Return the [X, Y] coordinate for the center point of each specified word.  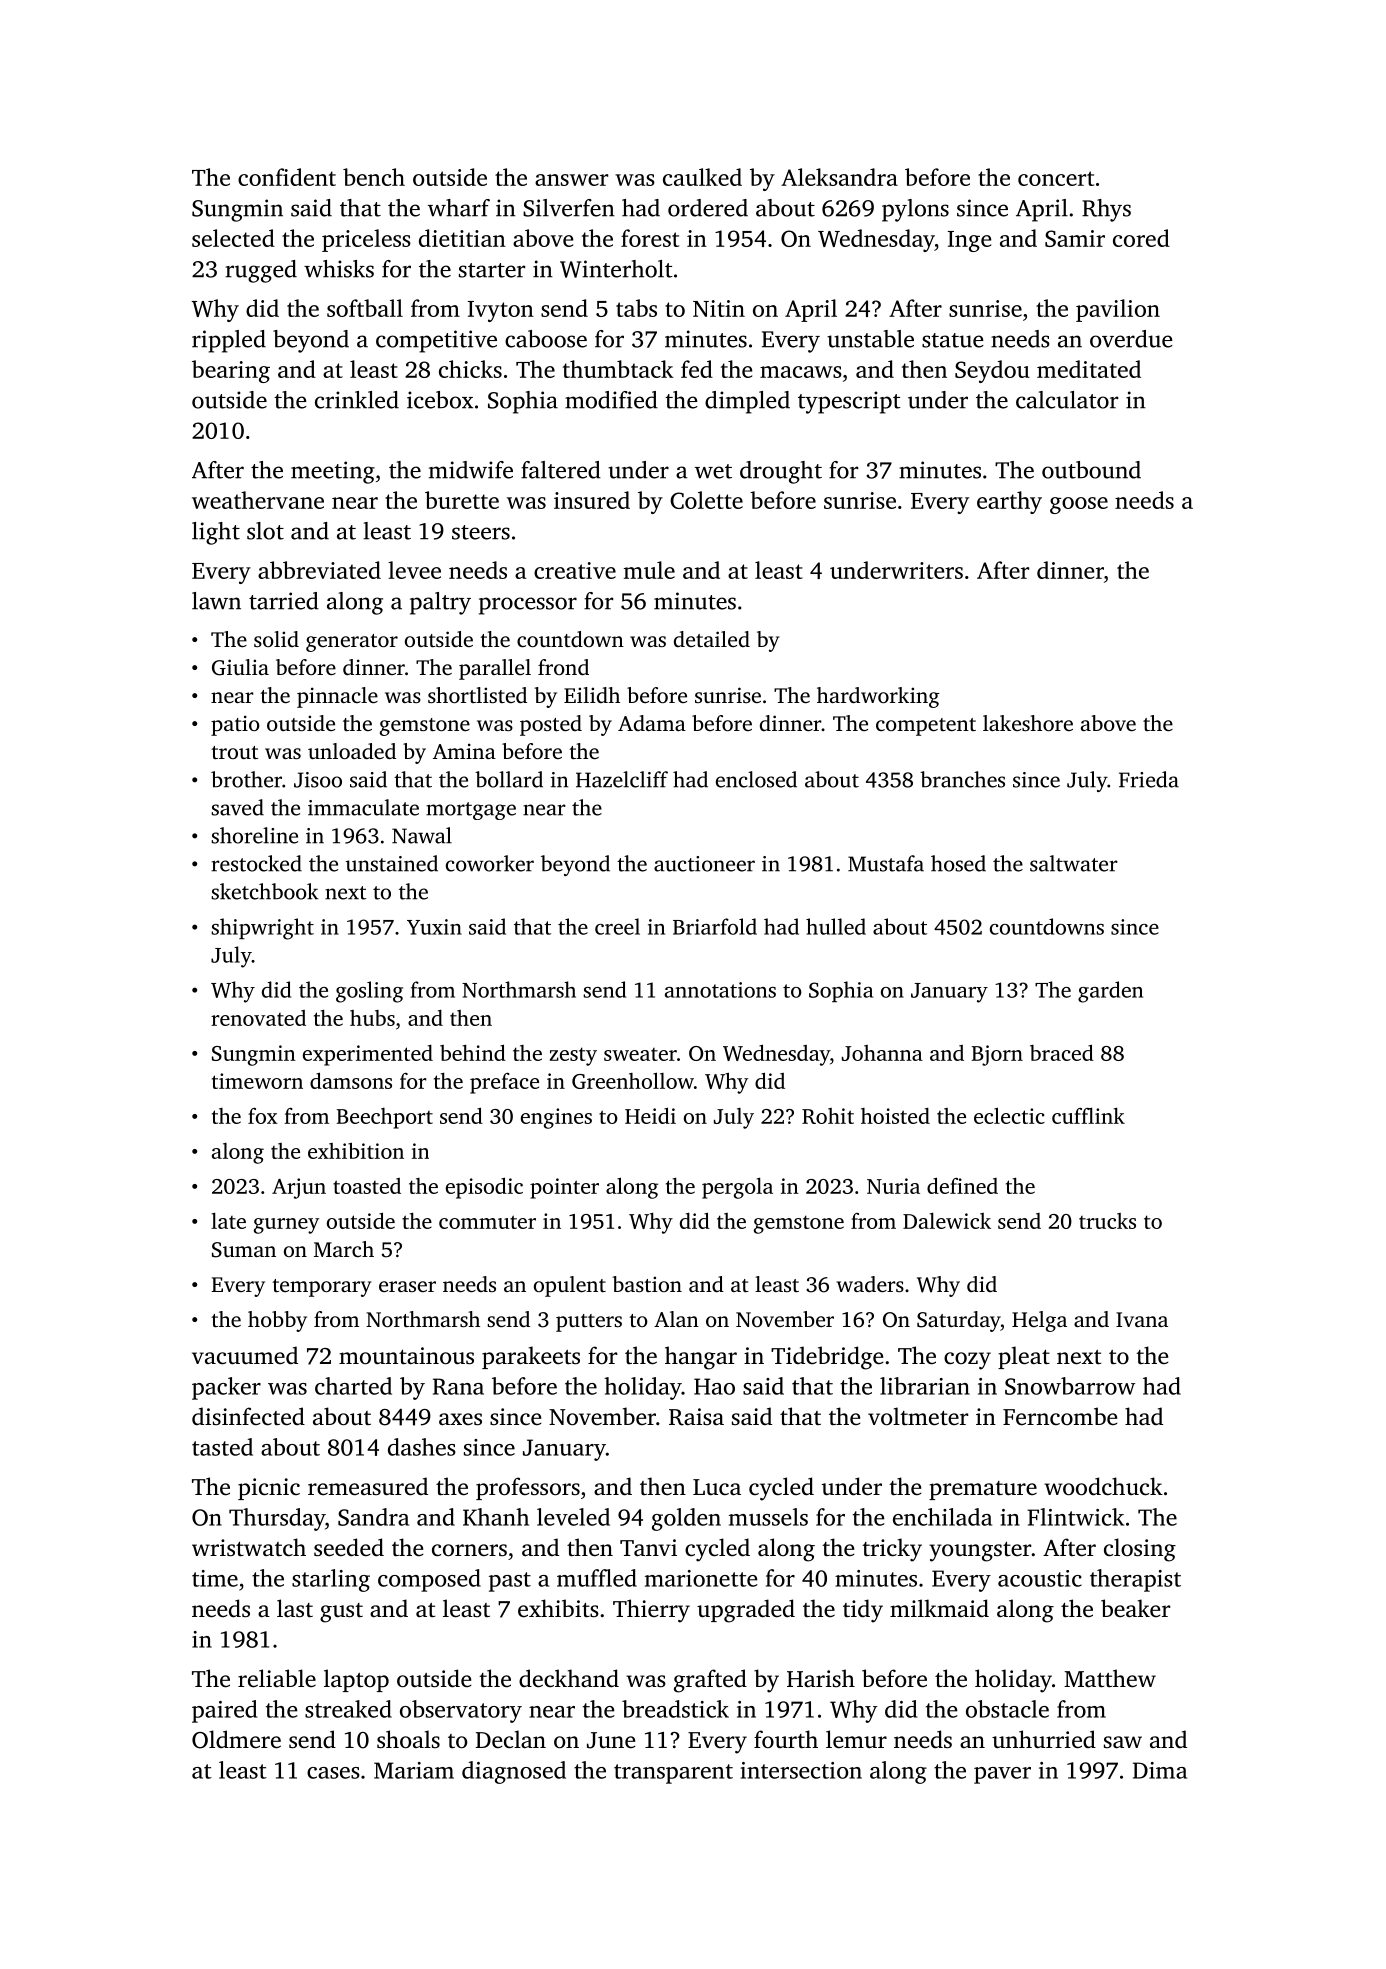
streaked [348, 1709]
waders [870, 1284]
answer [571, 180]
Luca [717, 1487]
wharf [459, 208]
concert [1056, 178]
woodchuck [1103, 1486]
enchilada [942, 1517]
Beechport [385, 1118]
